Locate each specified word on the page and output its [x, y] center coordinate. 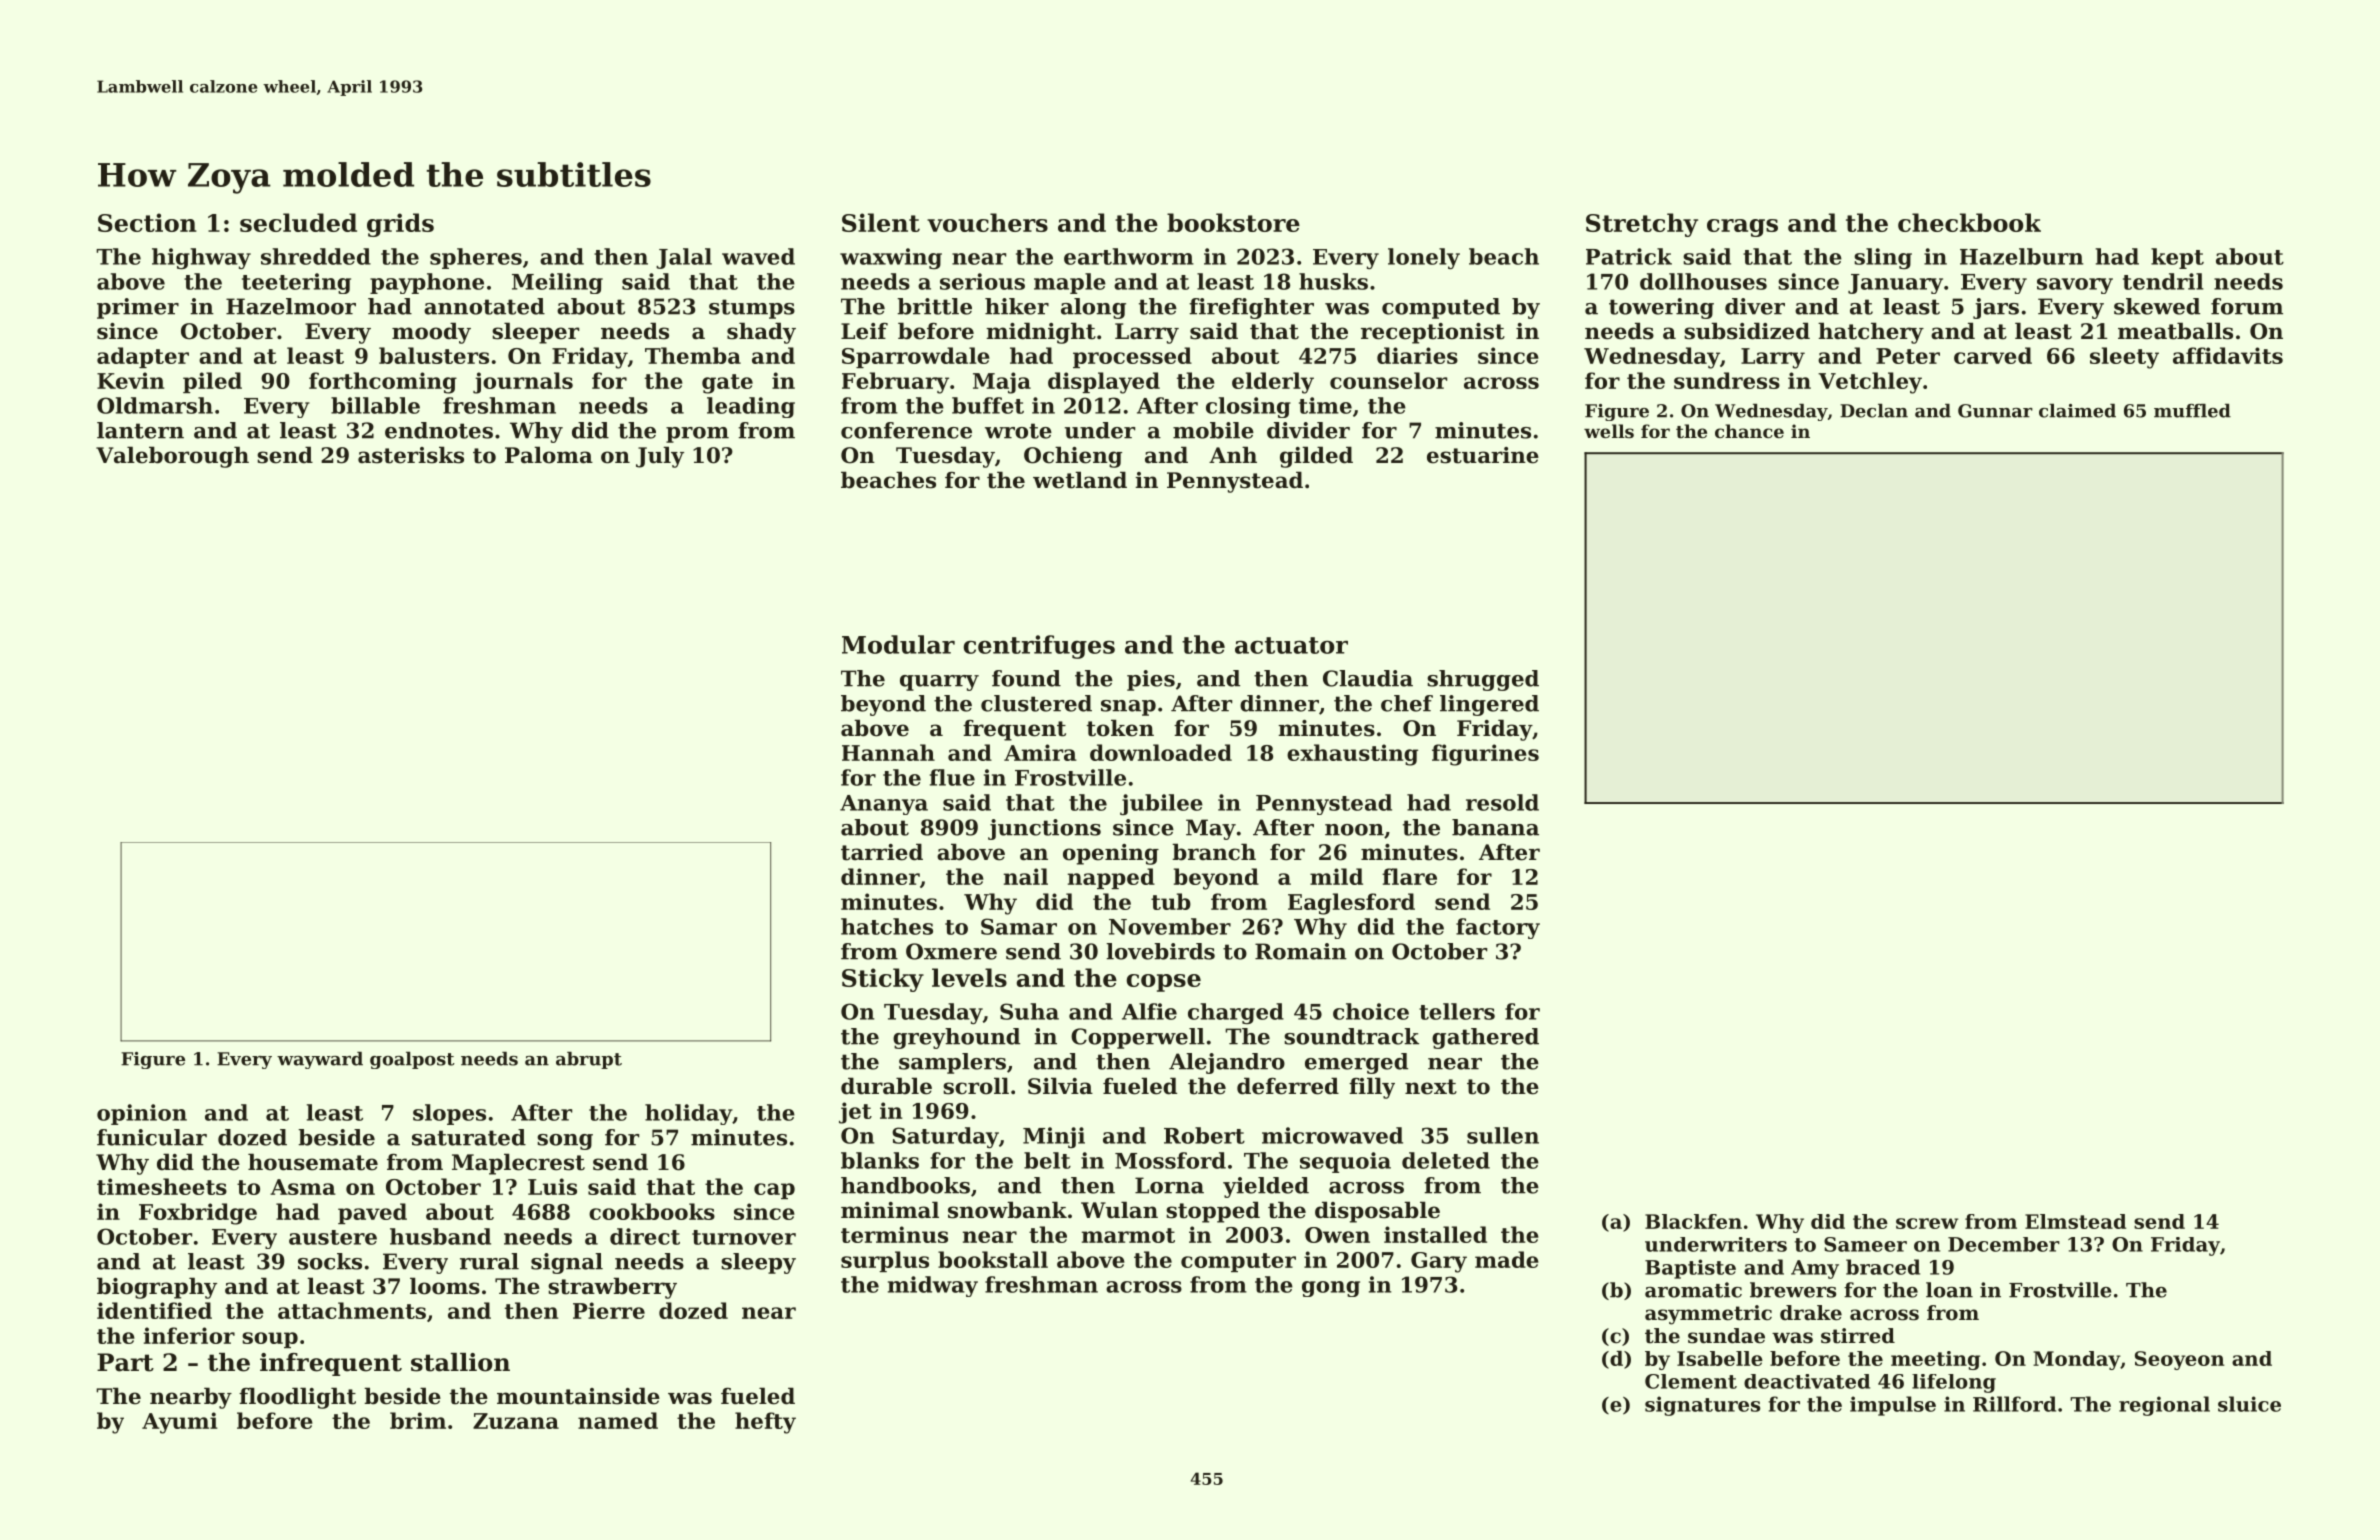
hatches [887, 926]
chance [1749, 431]
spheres [476, 258]
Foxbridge [198, 1214]
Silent [881, 222]
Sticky [883, 980]
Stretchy [1642, 225]
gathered [1485, 1038]
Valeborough [172, 457]
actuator [1291, 645]
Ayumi [180, 1423]
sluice [2249, 1404]
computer [1238, 1262]
